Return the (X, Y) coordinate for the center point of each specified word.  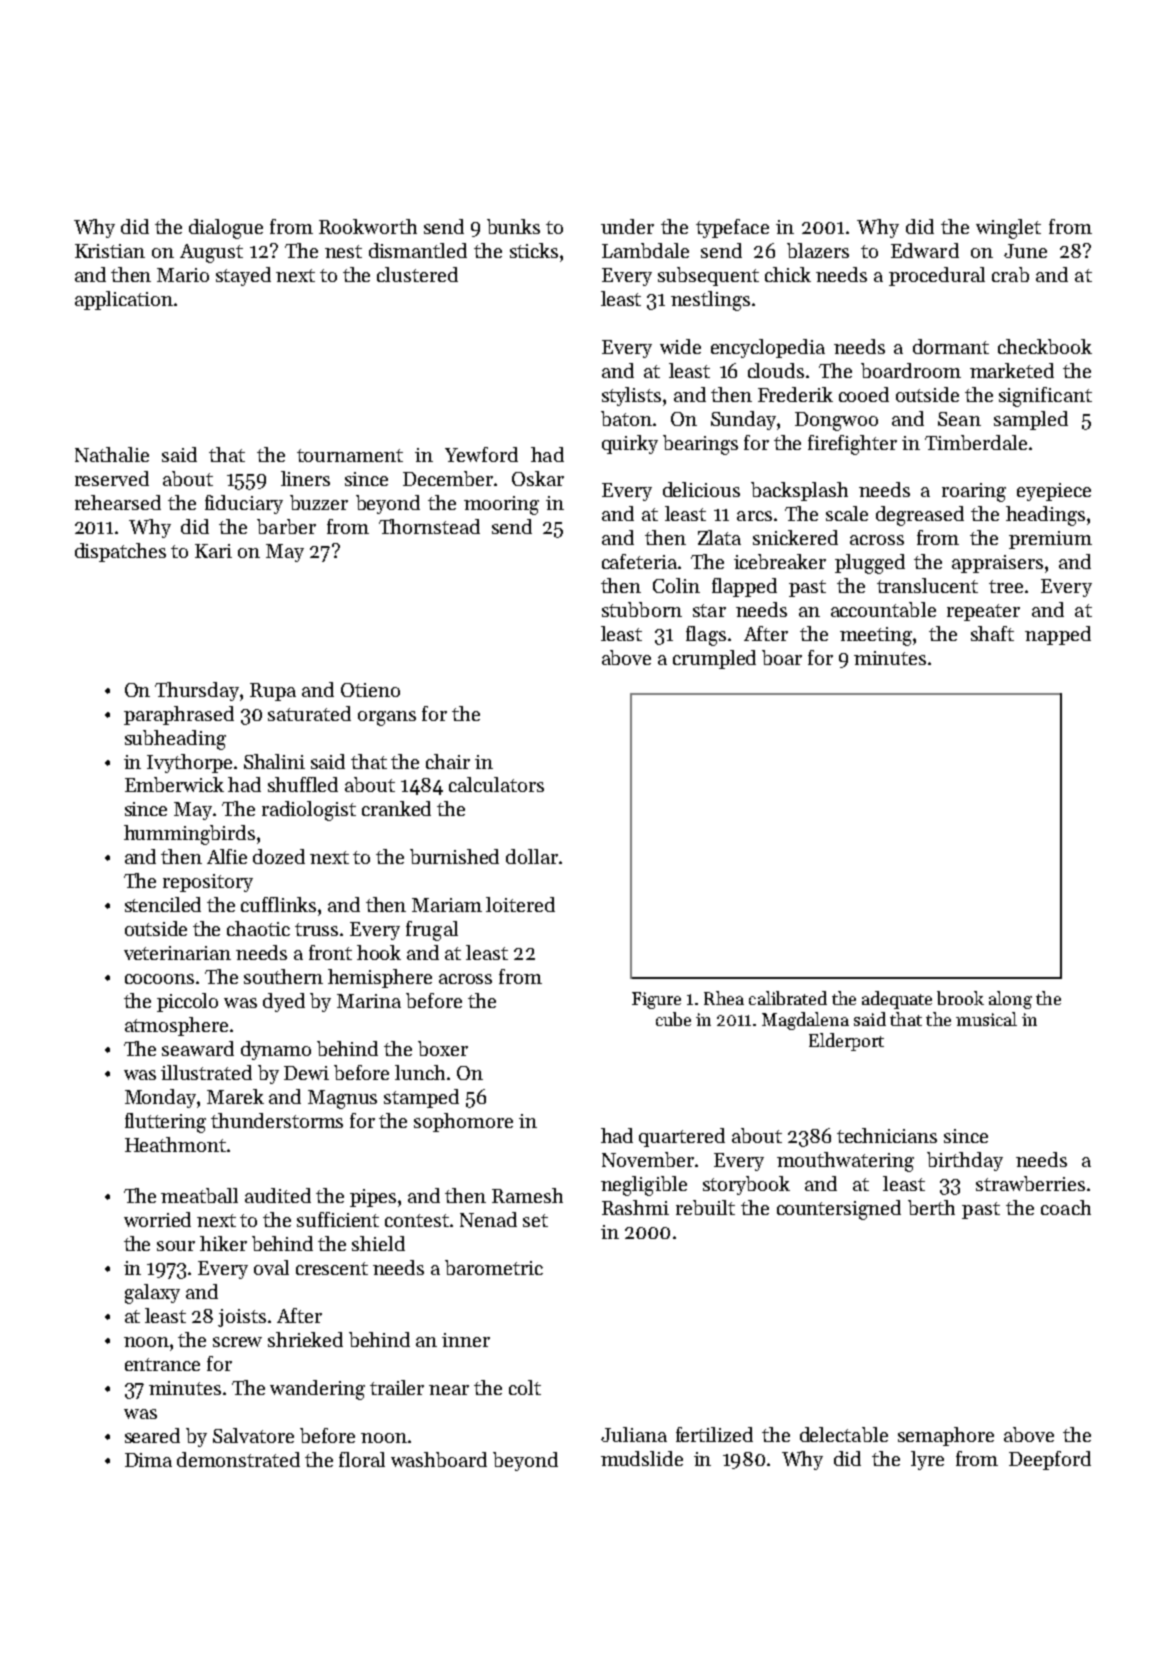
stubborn (642, 609)
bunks (513, 226)
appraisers (997, 564)
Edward (925, 250)
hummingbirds (189, 835)
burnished (454, 856)
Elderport (846, 1042)
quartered (682, 1137)
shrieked (305, 1339)
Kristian (110, 251)
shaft (992, 633)
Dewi (306, 1073)
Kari (213, 551)
